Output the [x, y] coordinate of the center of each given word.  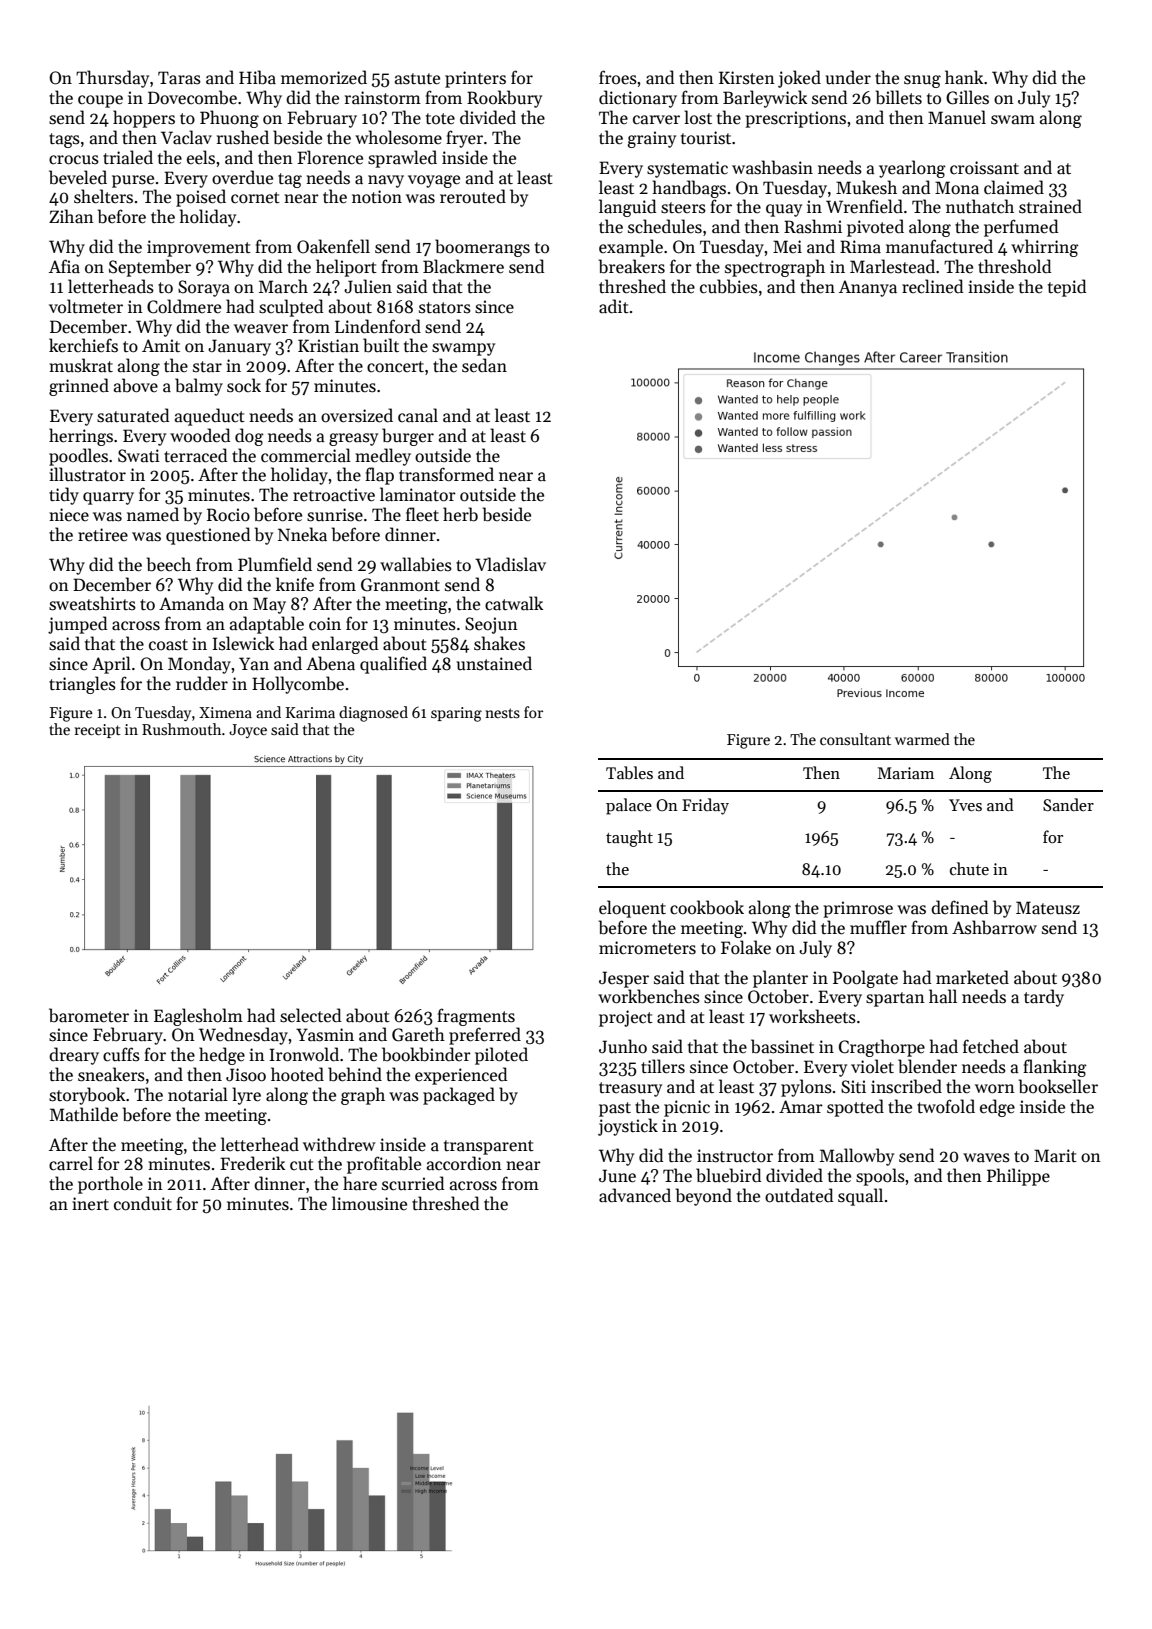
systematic [687, 169]
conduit [143, 1203]
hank [964, 77]
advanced [635, 1195]
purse [133, 181]
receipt [98, 731]
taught [629, 838]
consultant [855, 739]
